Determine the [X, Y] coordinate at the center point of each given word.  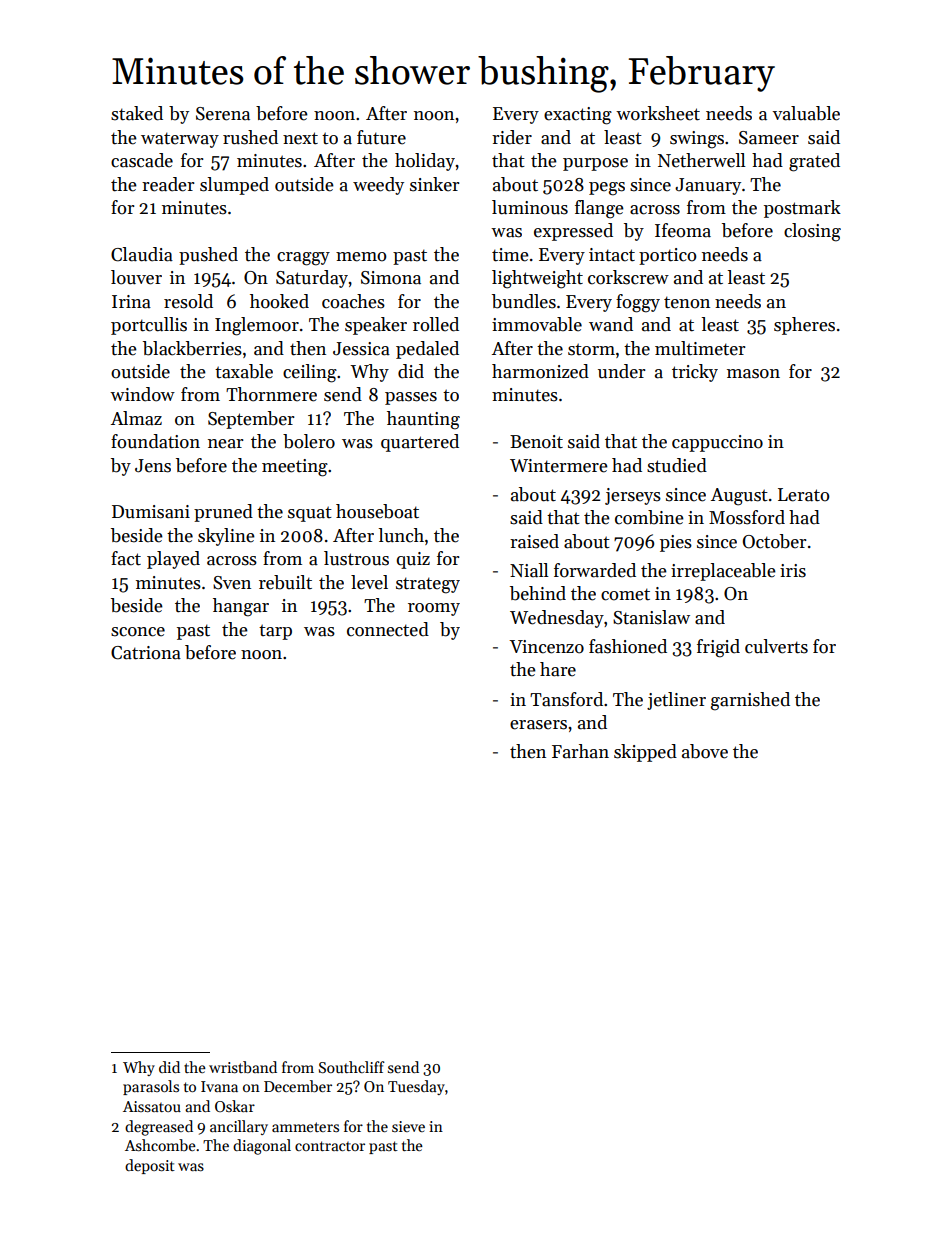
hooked [279, 301]
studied [677, 465]
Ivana [219, 1086]
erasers [538, 725]
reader [168, 184]
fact [126, 558]
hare [558, 669]
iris [793, 571]
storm [591, 349]
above [705, 751]
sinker [435, 184]
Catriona [146, 653]
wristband [243, 1067]
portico [667, 256]
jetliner [676, 701]
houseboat [377, 511]
